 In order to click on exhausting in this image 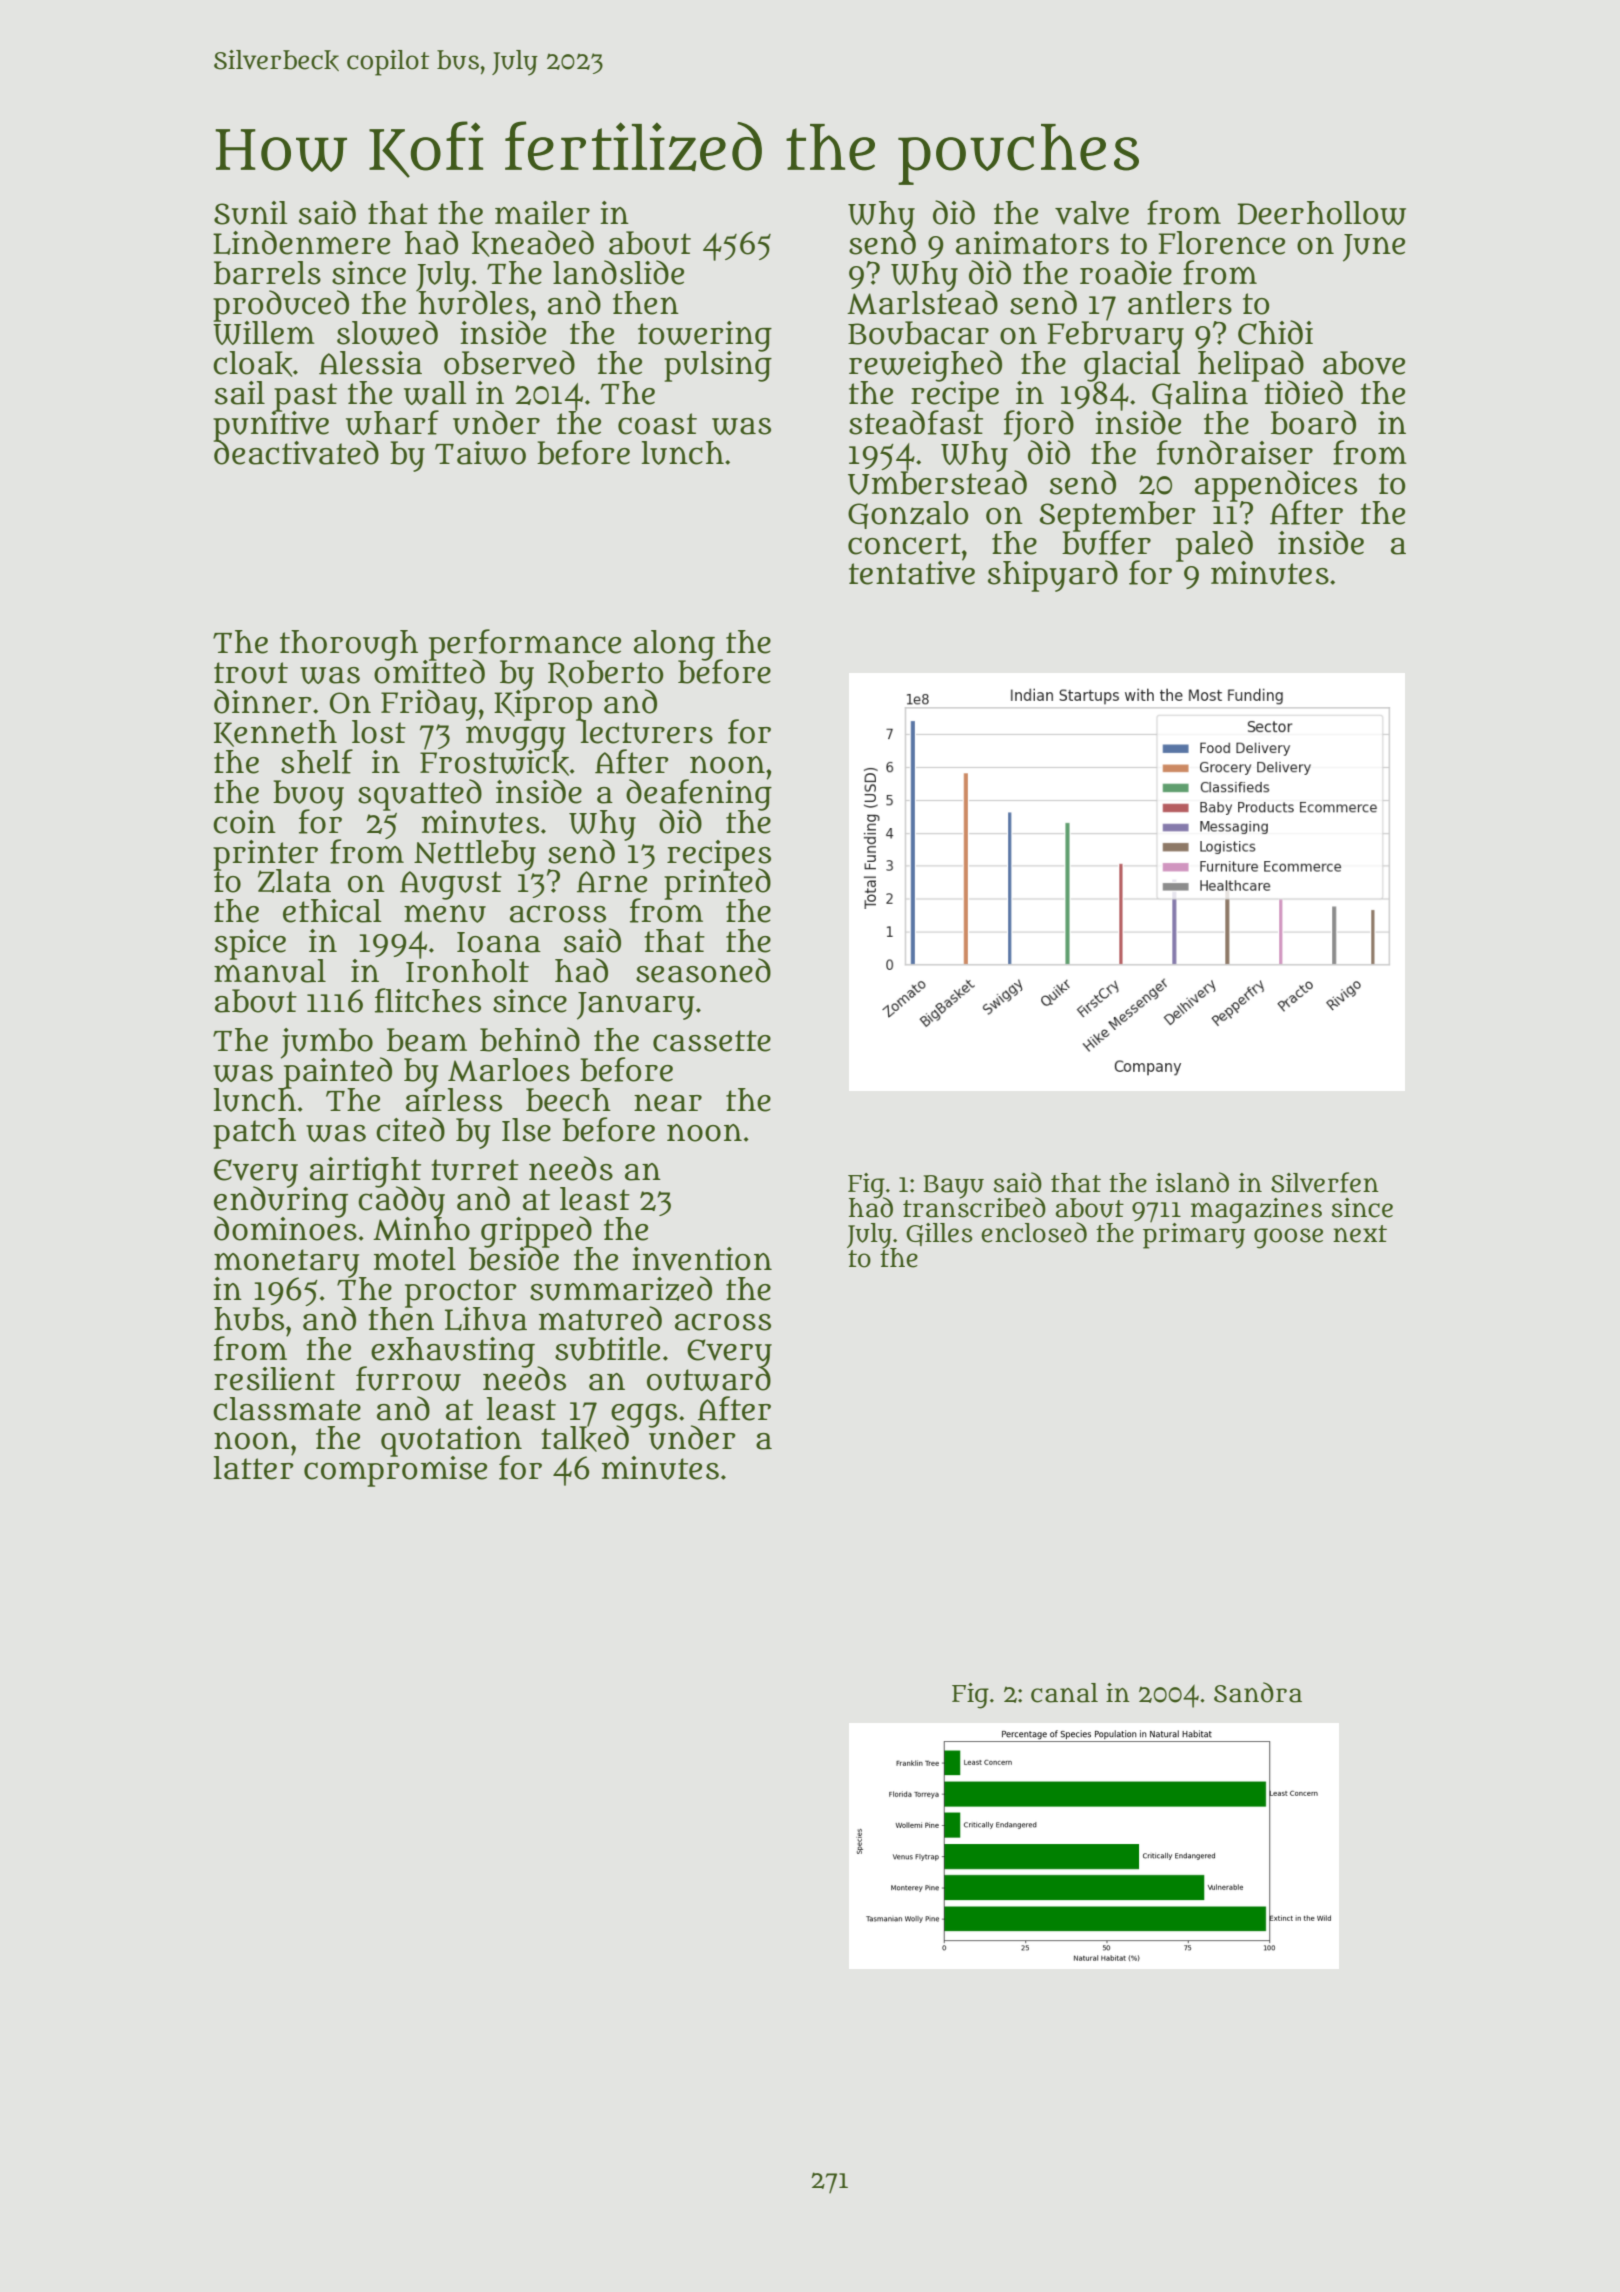, I will do `click(453, 1351)`.
